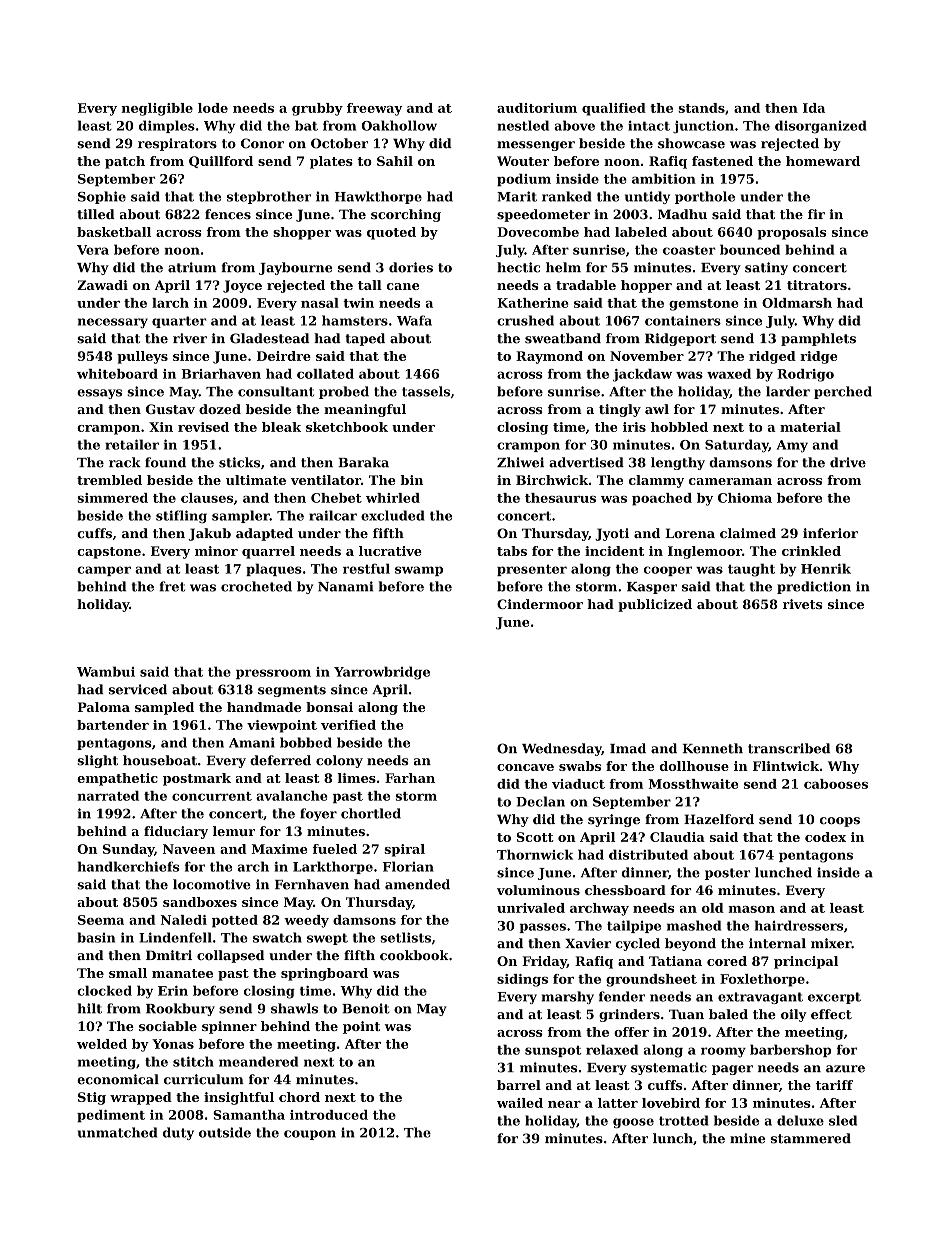  I want to click on unmatched, so click(117, 1132).
